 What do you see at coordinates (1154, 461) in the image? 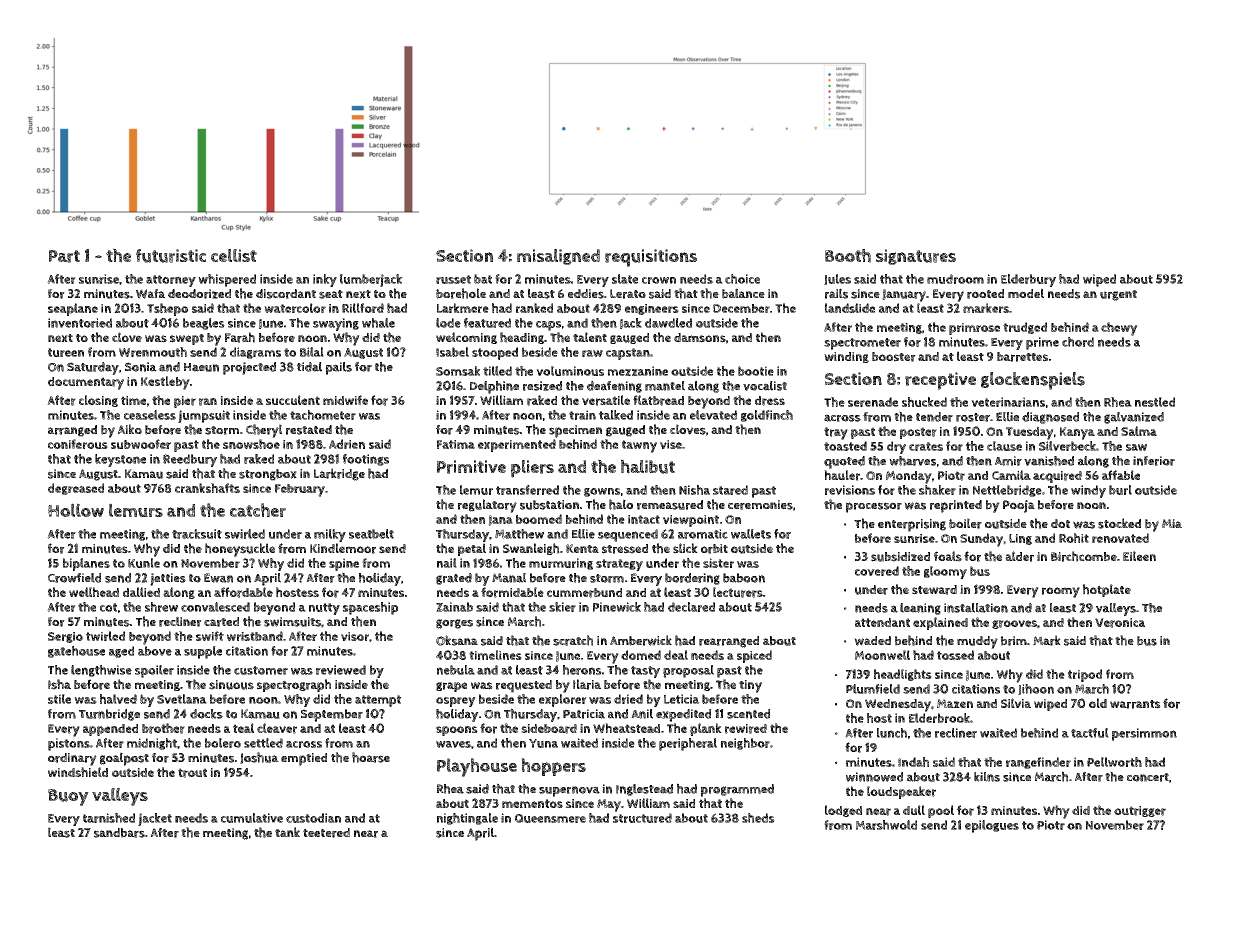
I see `inferior` at bounding box center [1154, 461].
